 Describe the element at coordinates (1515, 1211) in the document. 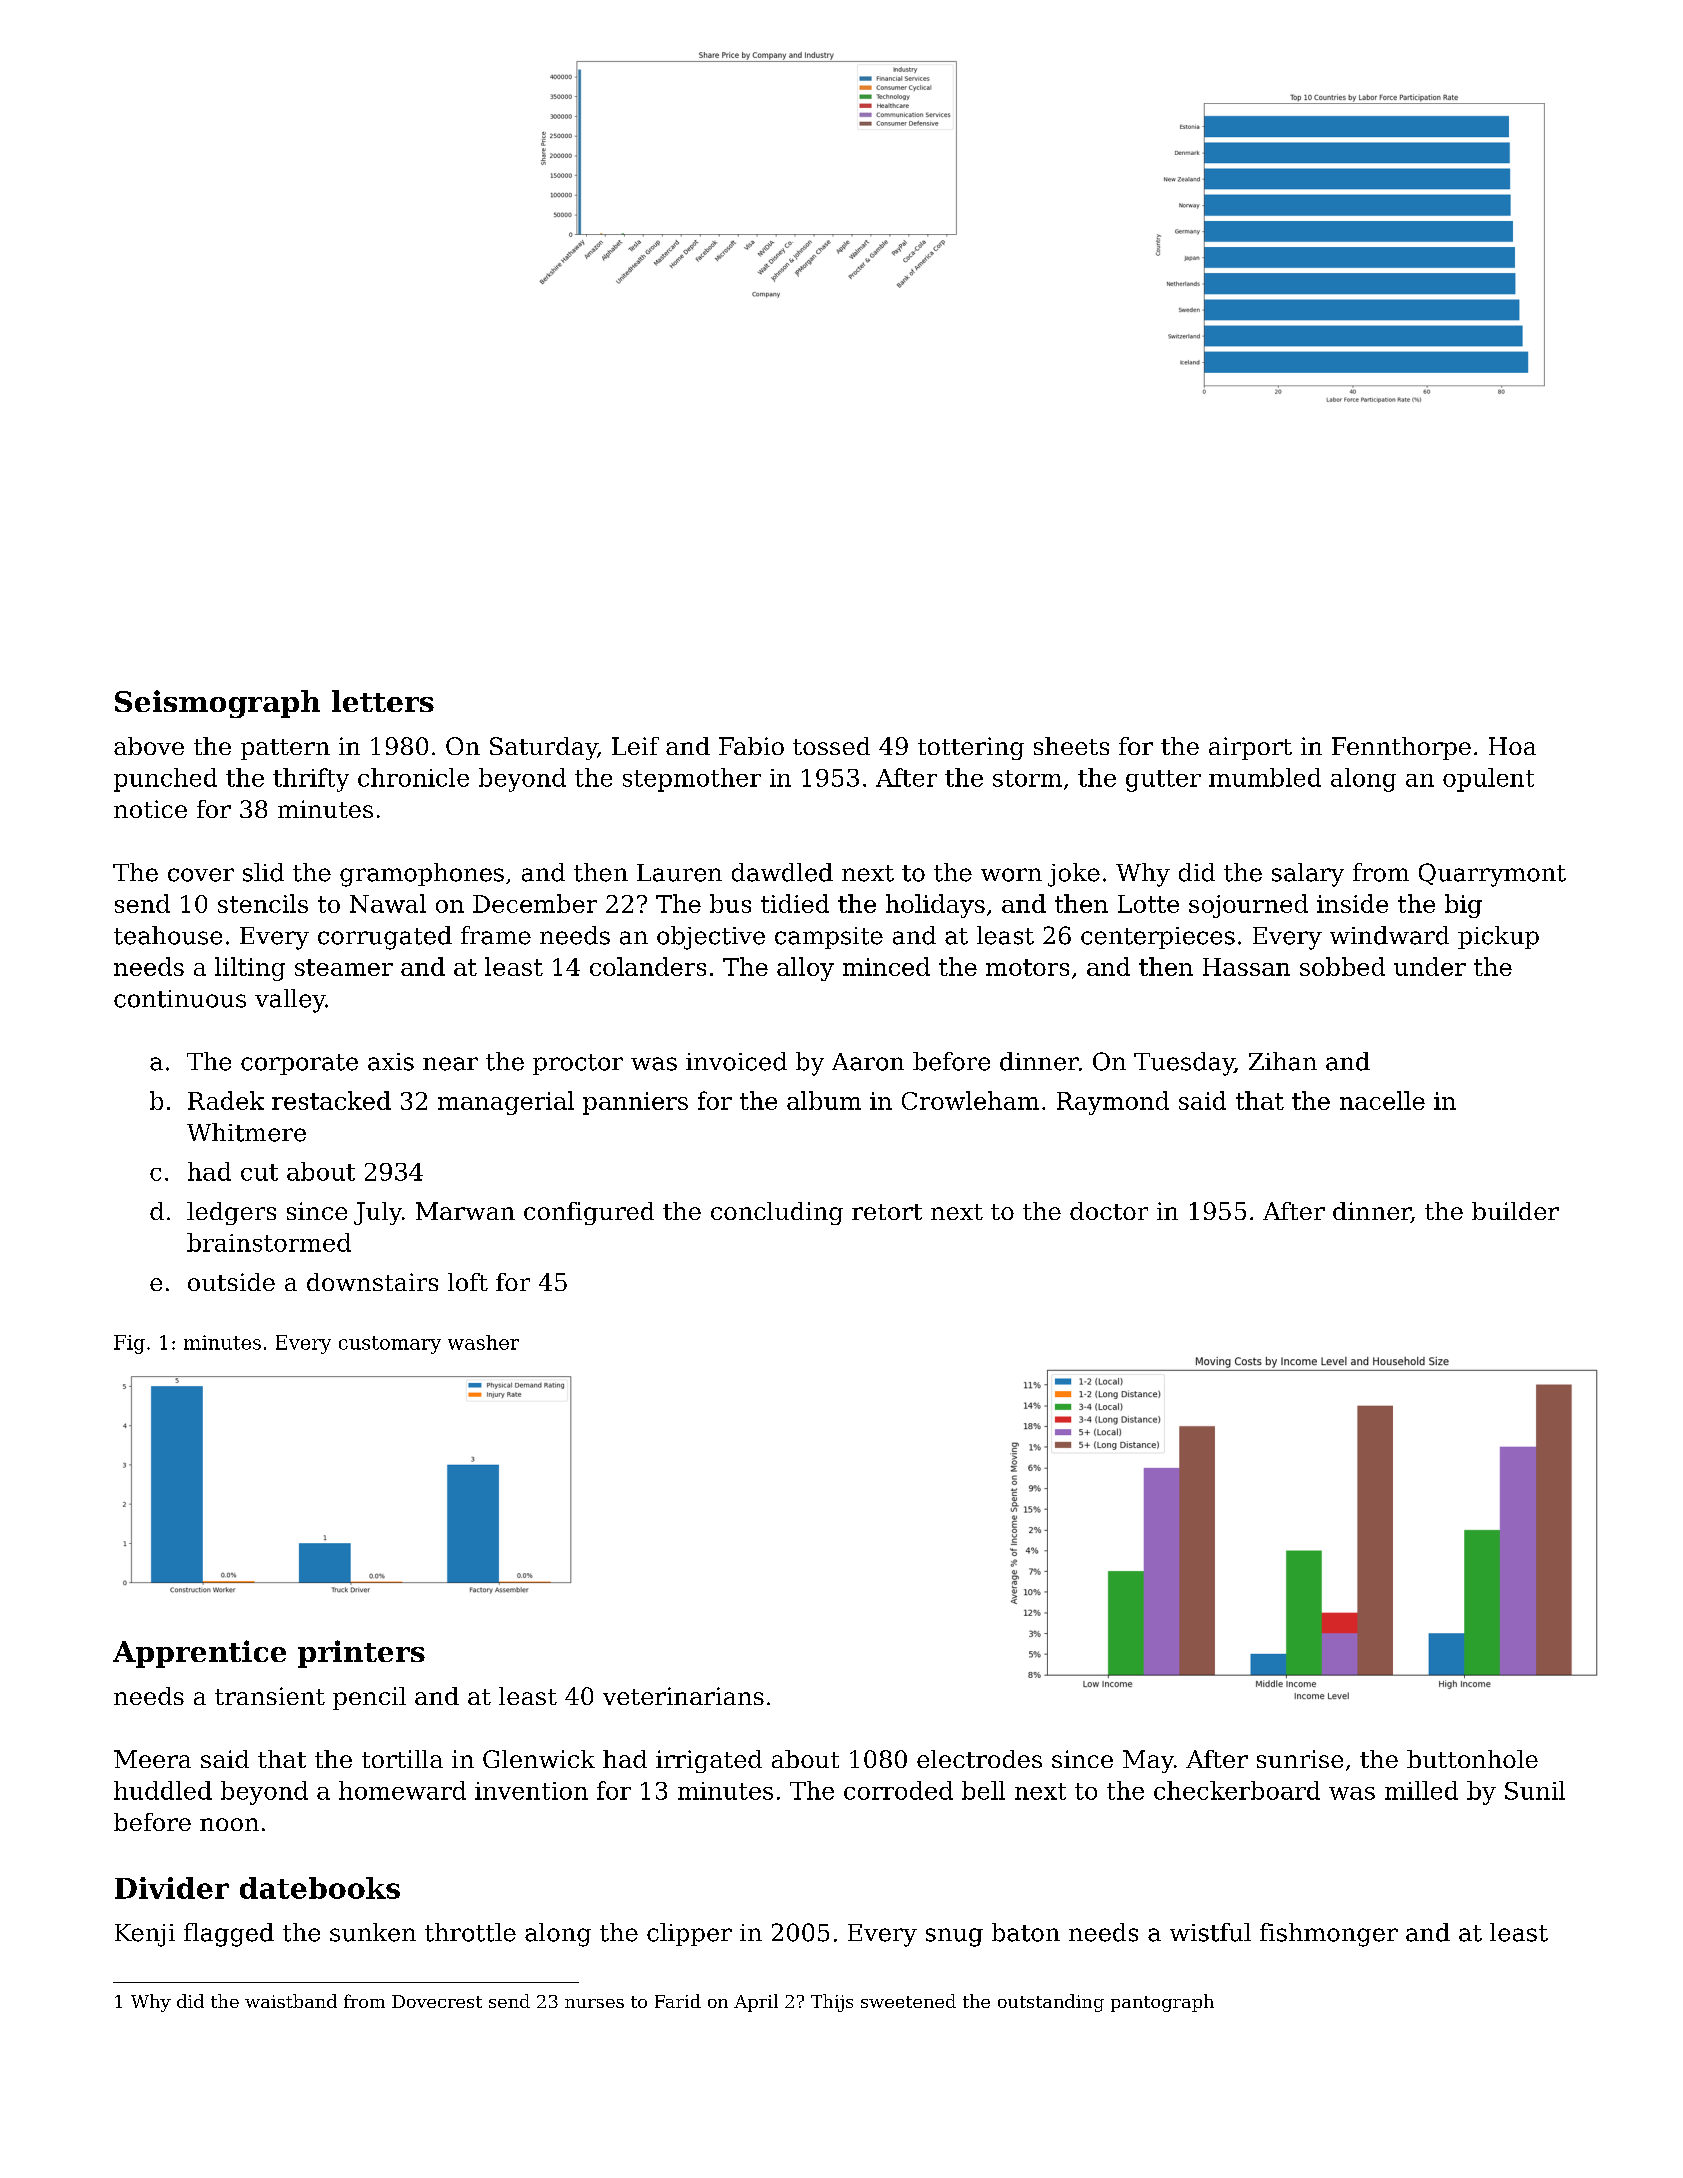

I see `builder` at that location.
